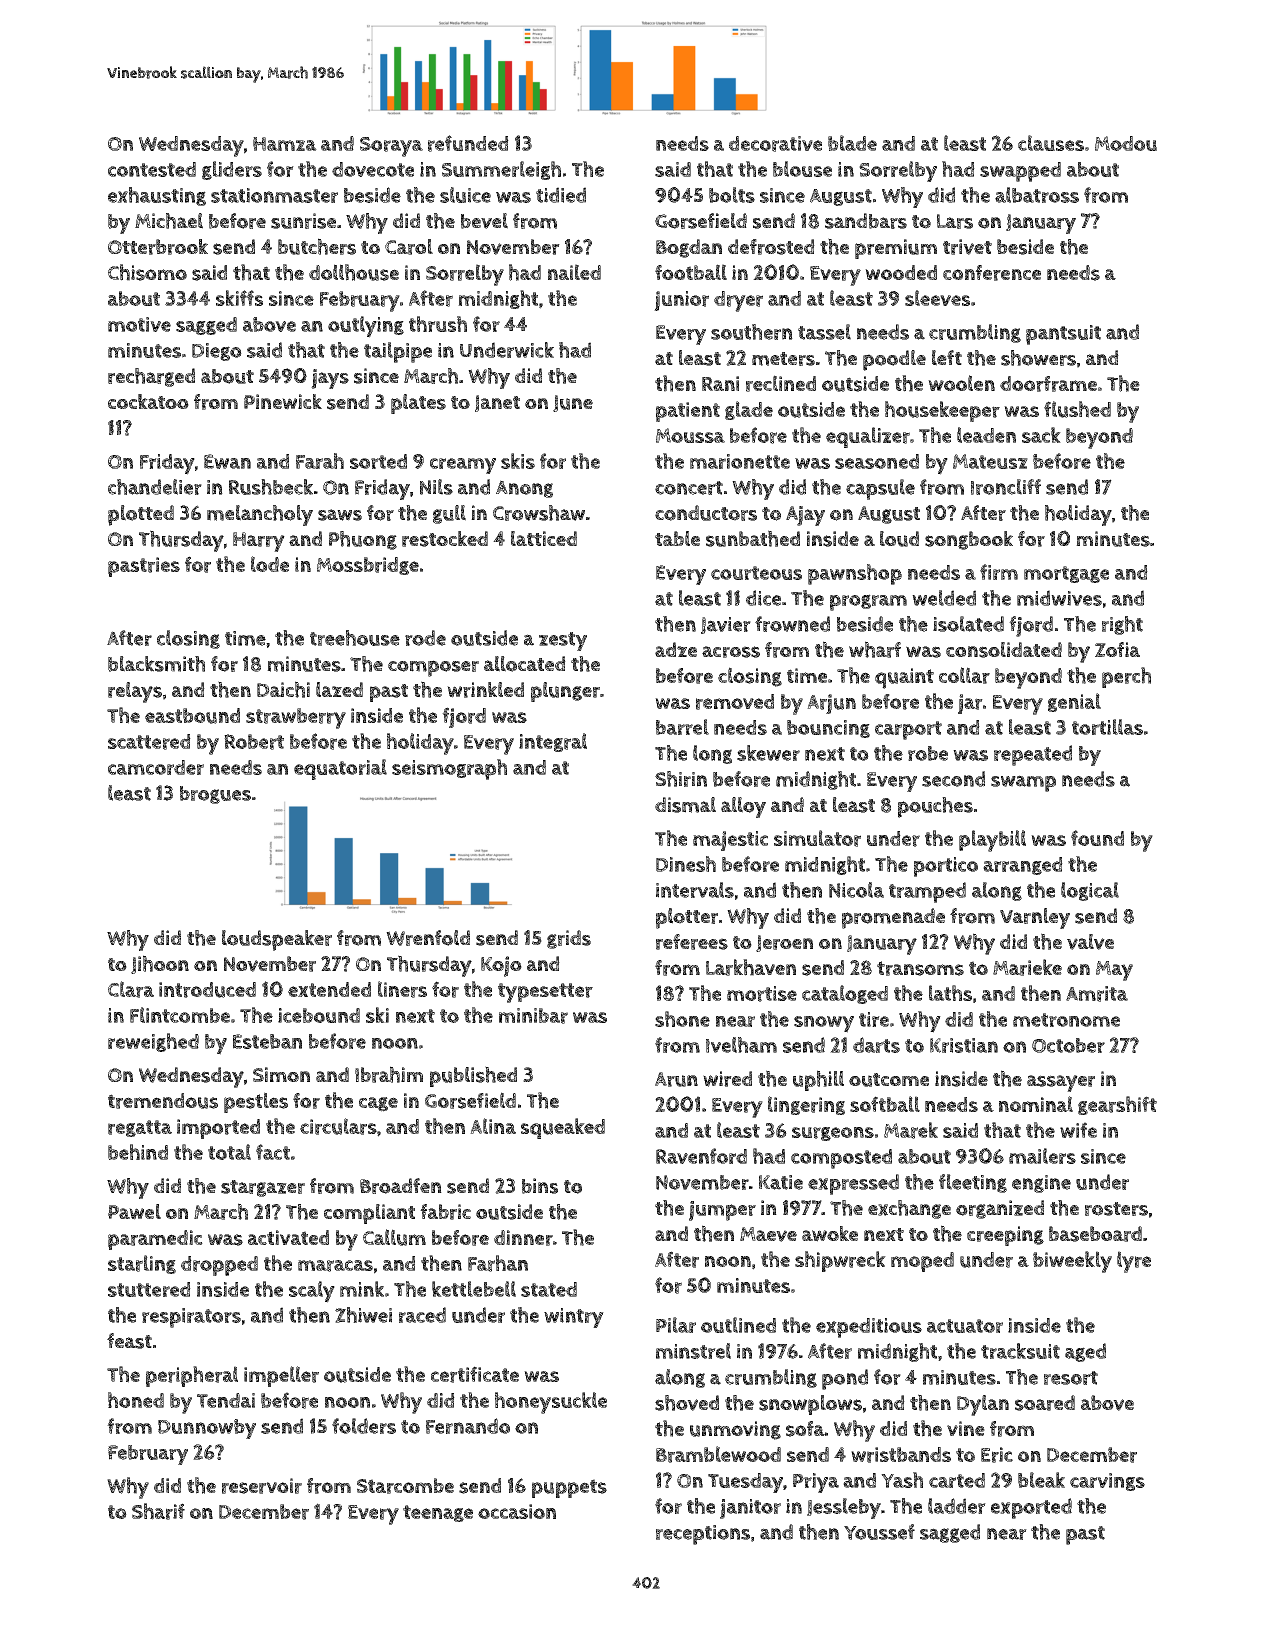 Image resolution: width=1265 pixels, height=1637 pixels. Describe the element at coordinates (964, 1045) in the document. I see `Kristian` at that location.
